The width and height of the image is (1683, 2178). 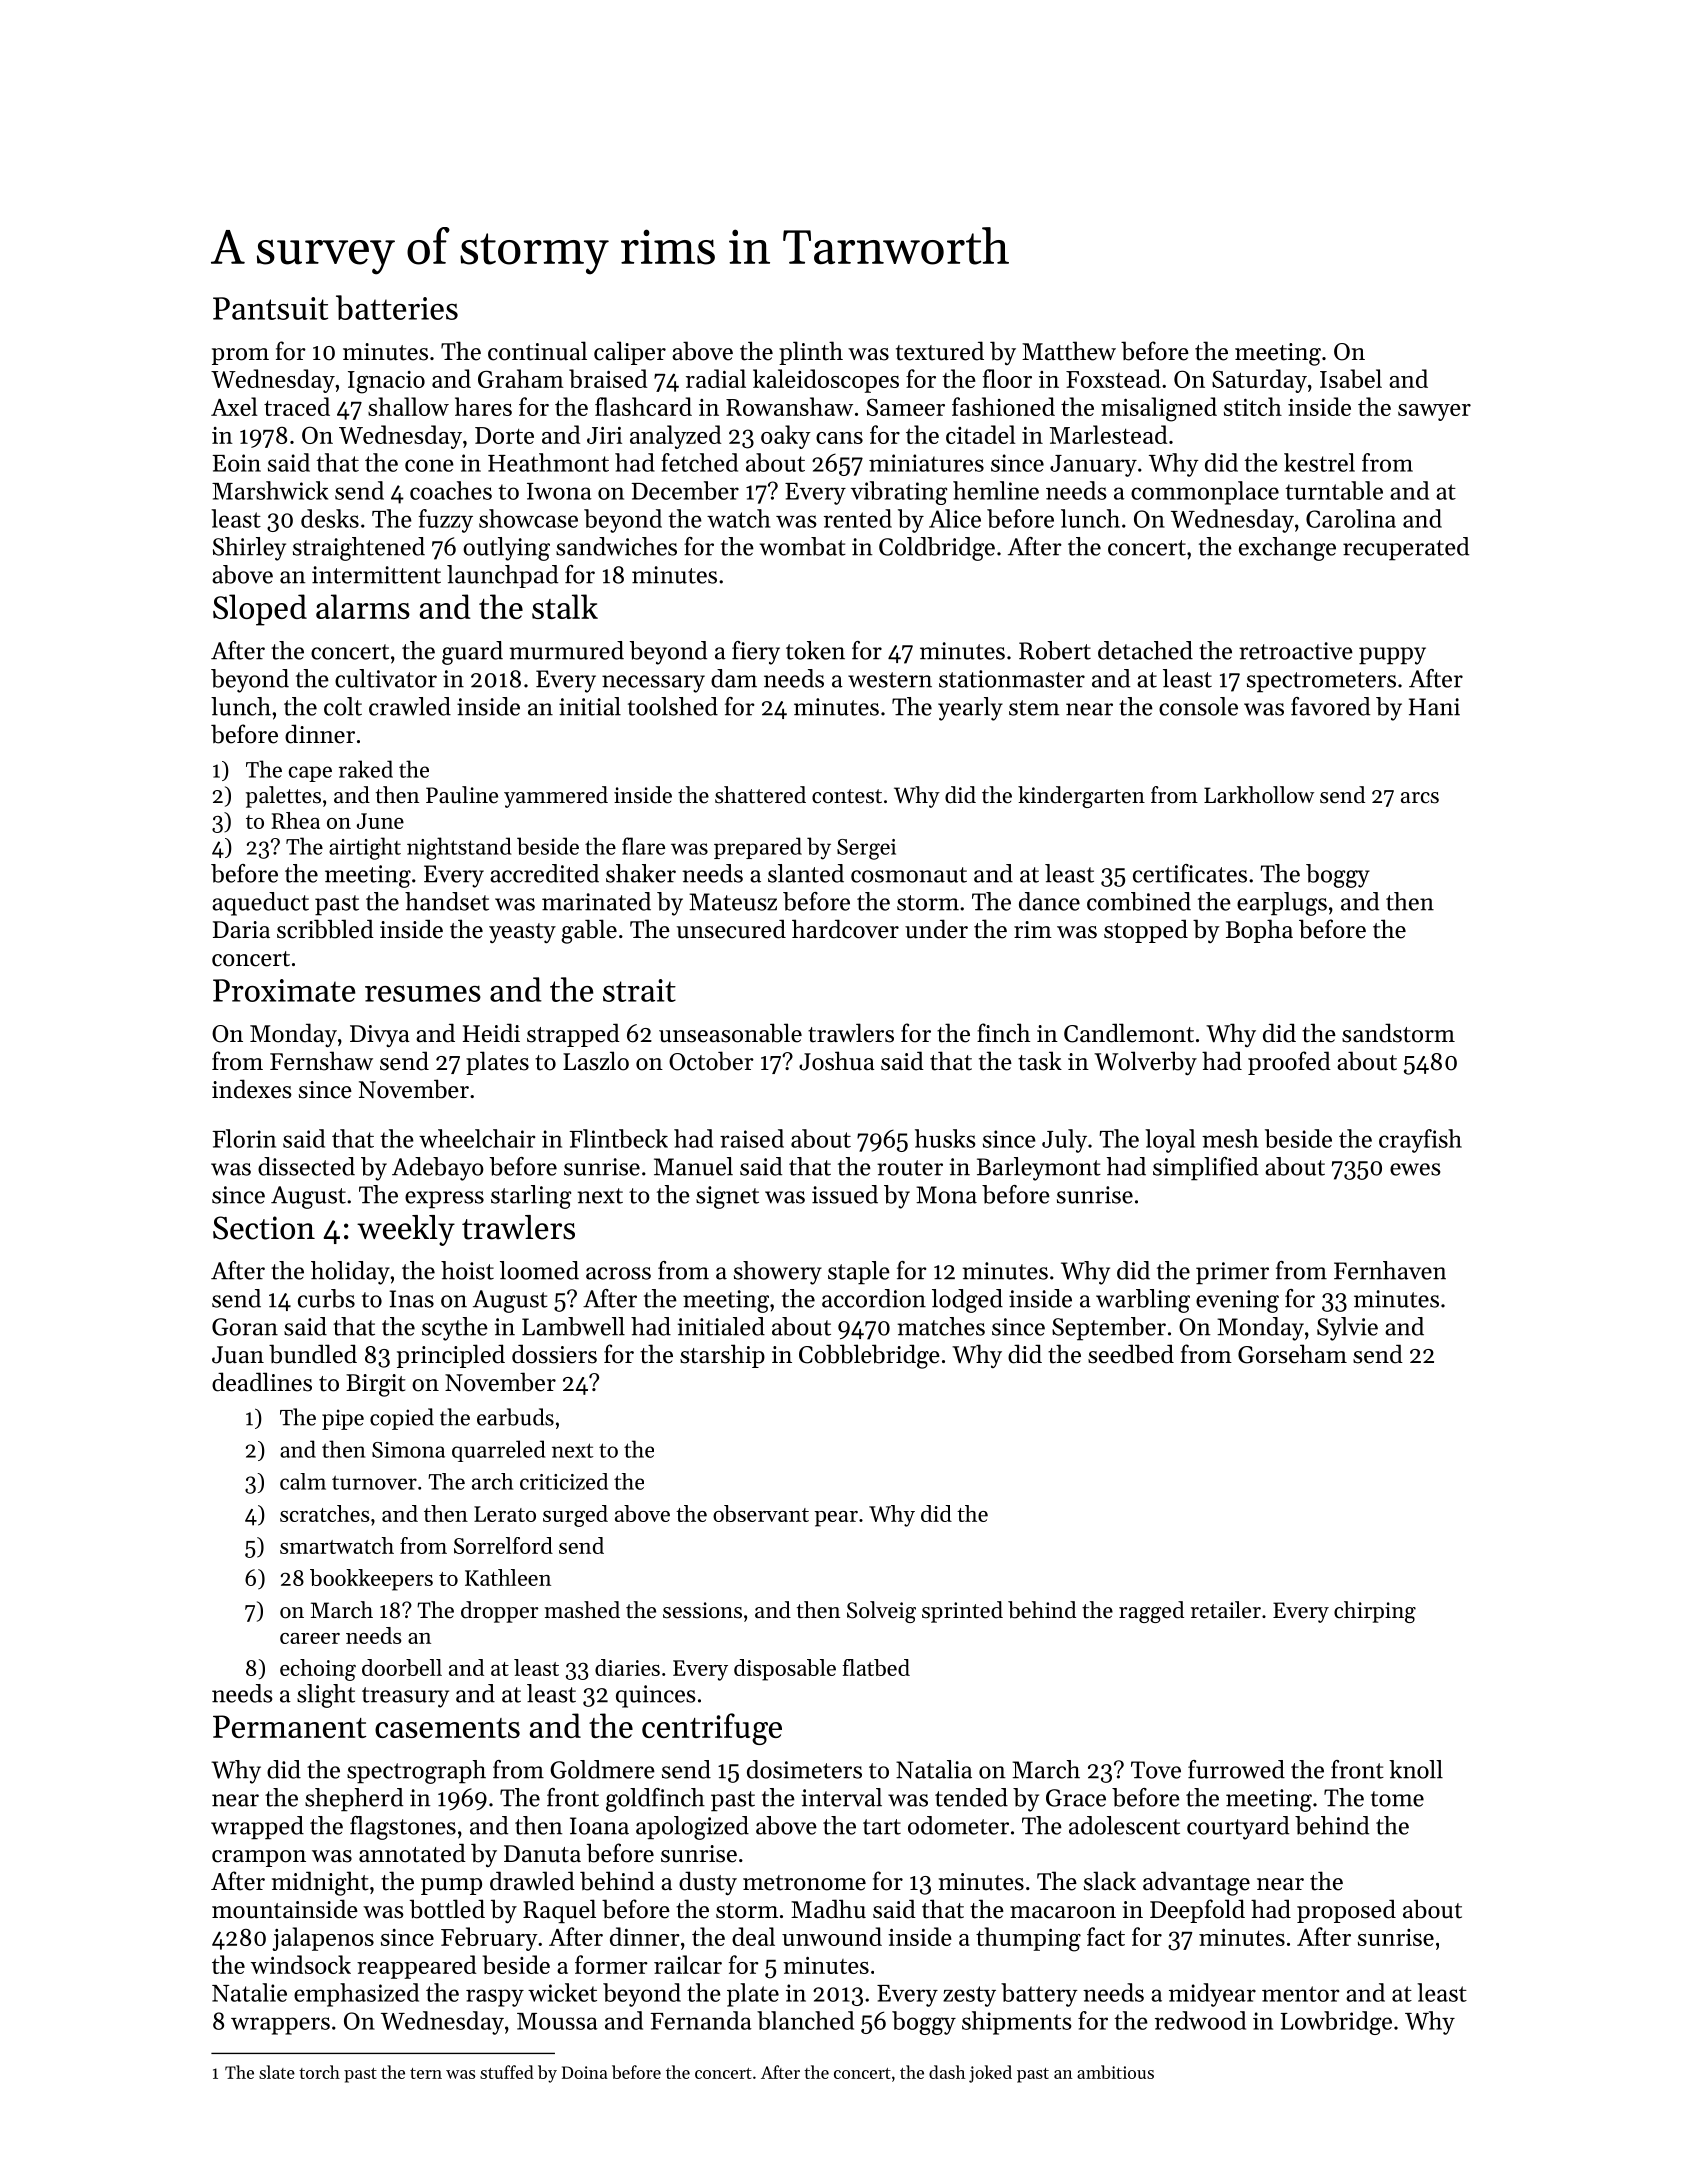 I want to click on turnover, so click(x=374, y=1483).
